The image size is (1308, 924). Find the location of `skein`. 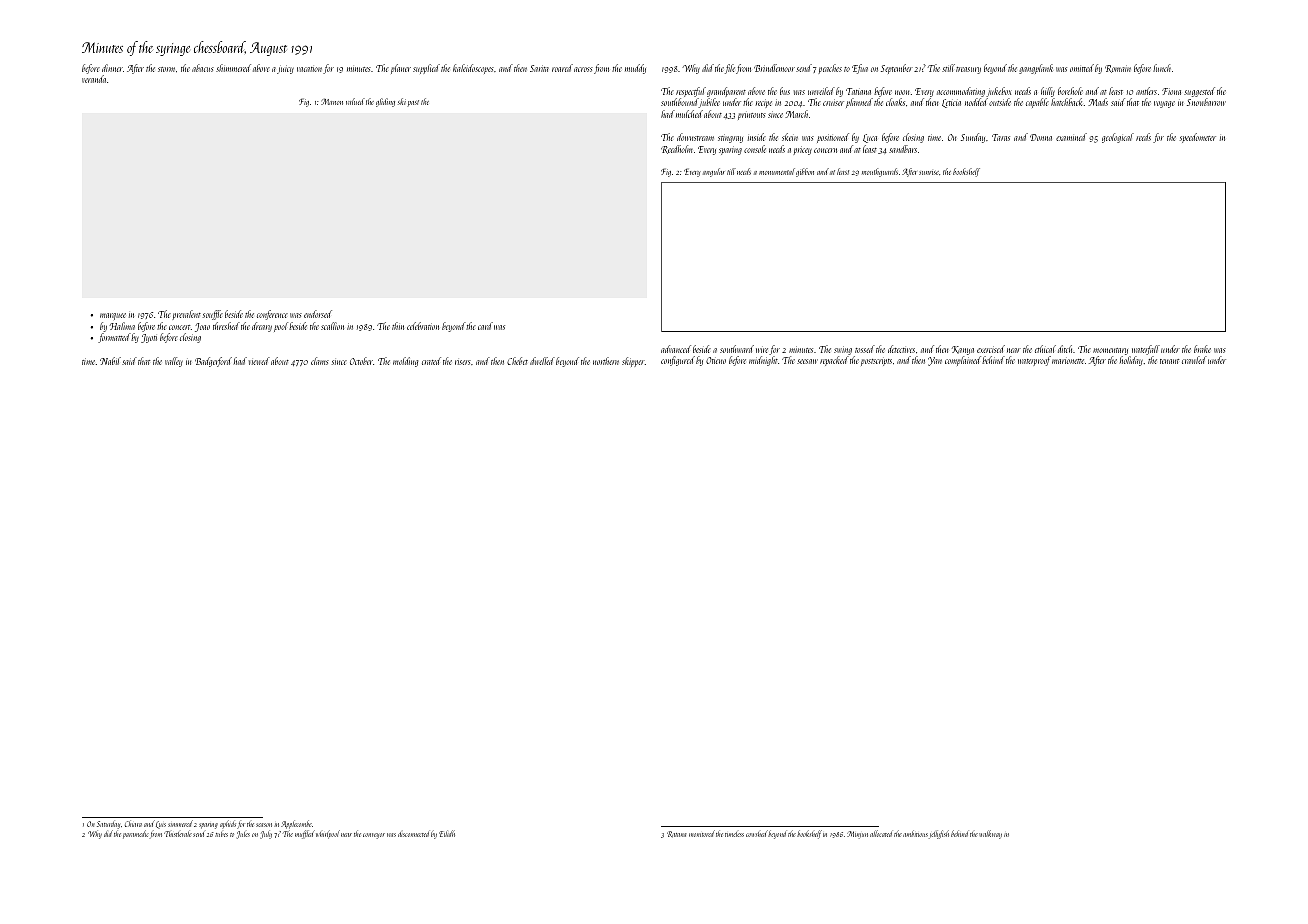

skein is located at coordinates (790, 137).
